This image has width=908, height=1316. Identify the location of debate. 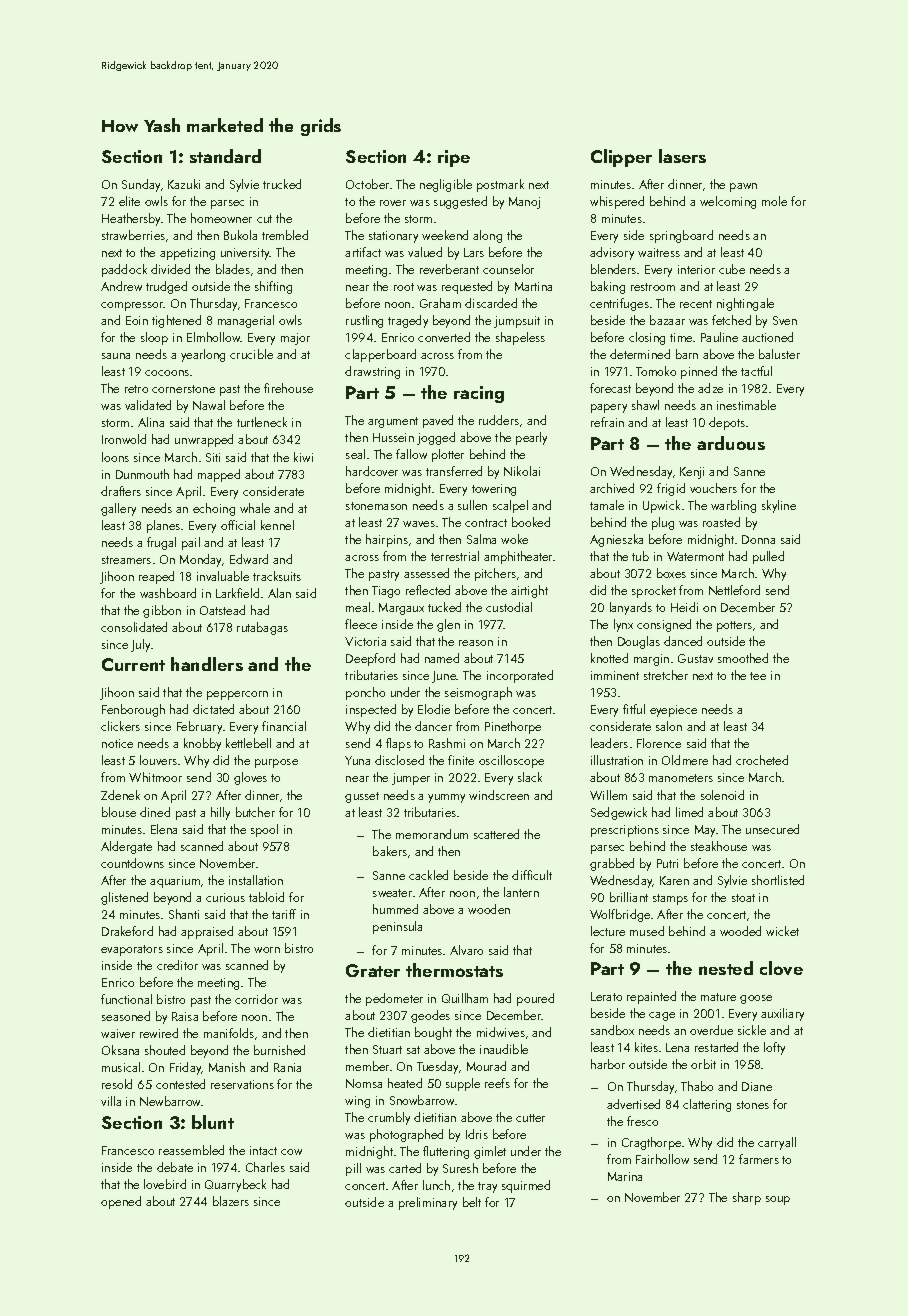
(175, 1167).
